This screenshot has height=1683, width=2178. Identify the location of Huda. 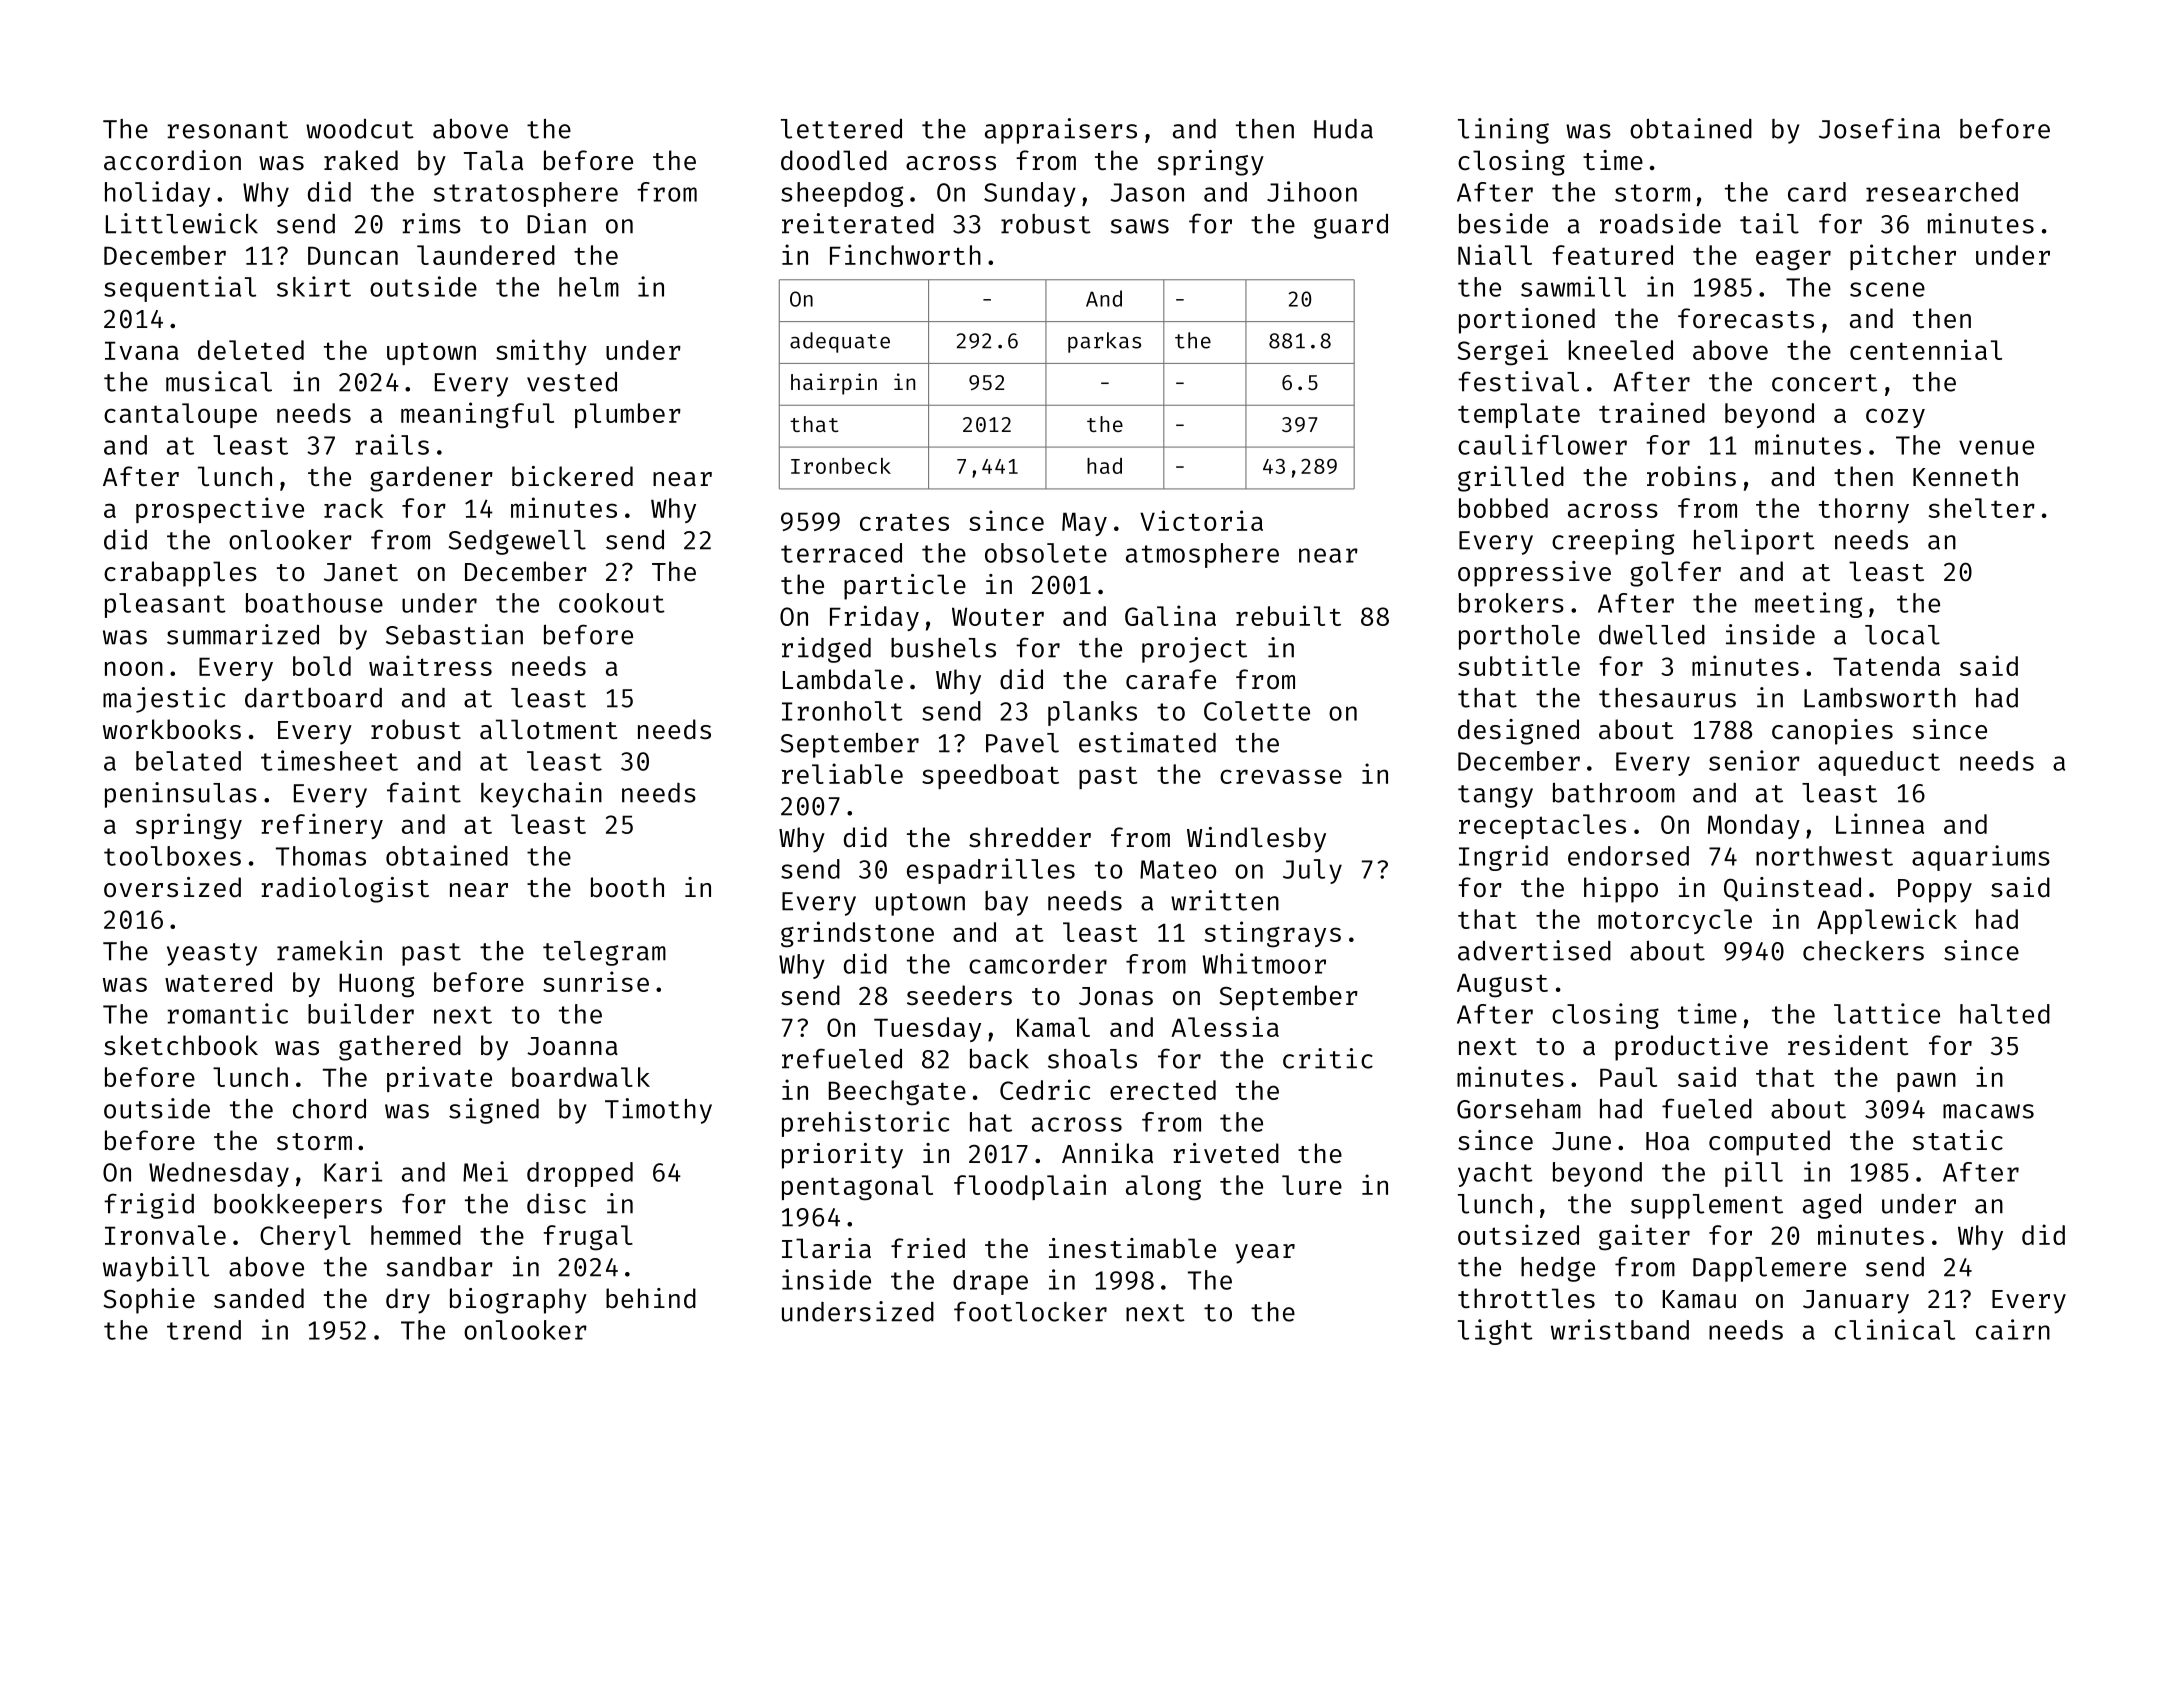
(1343, 129).
